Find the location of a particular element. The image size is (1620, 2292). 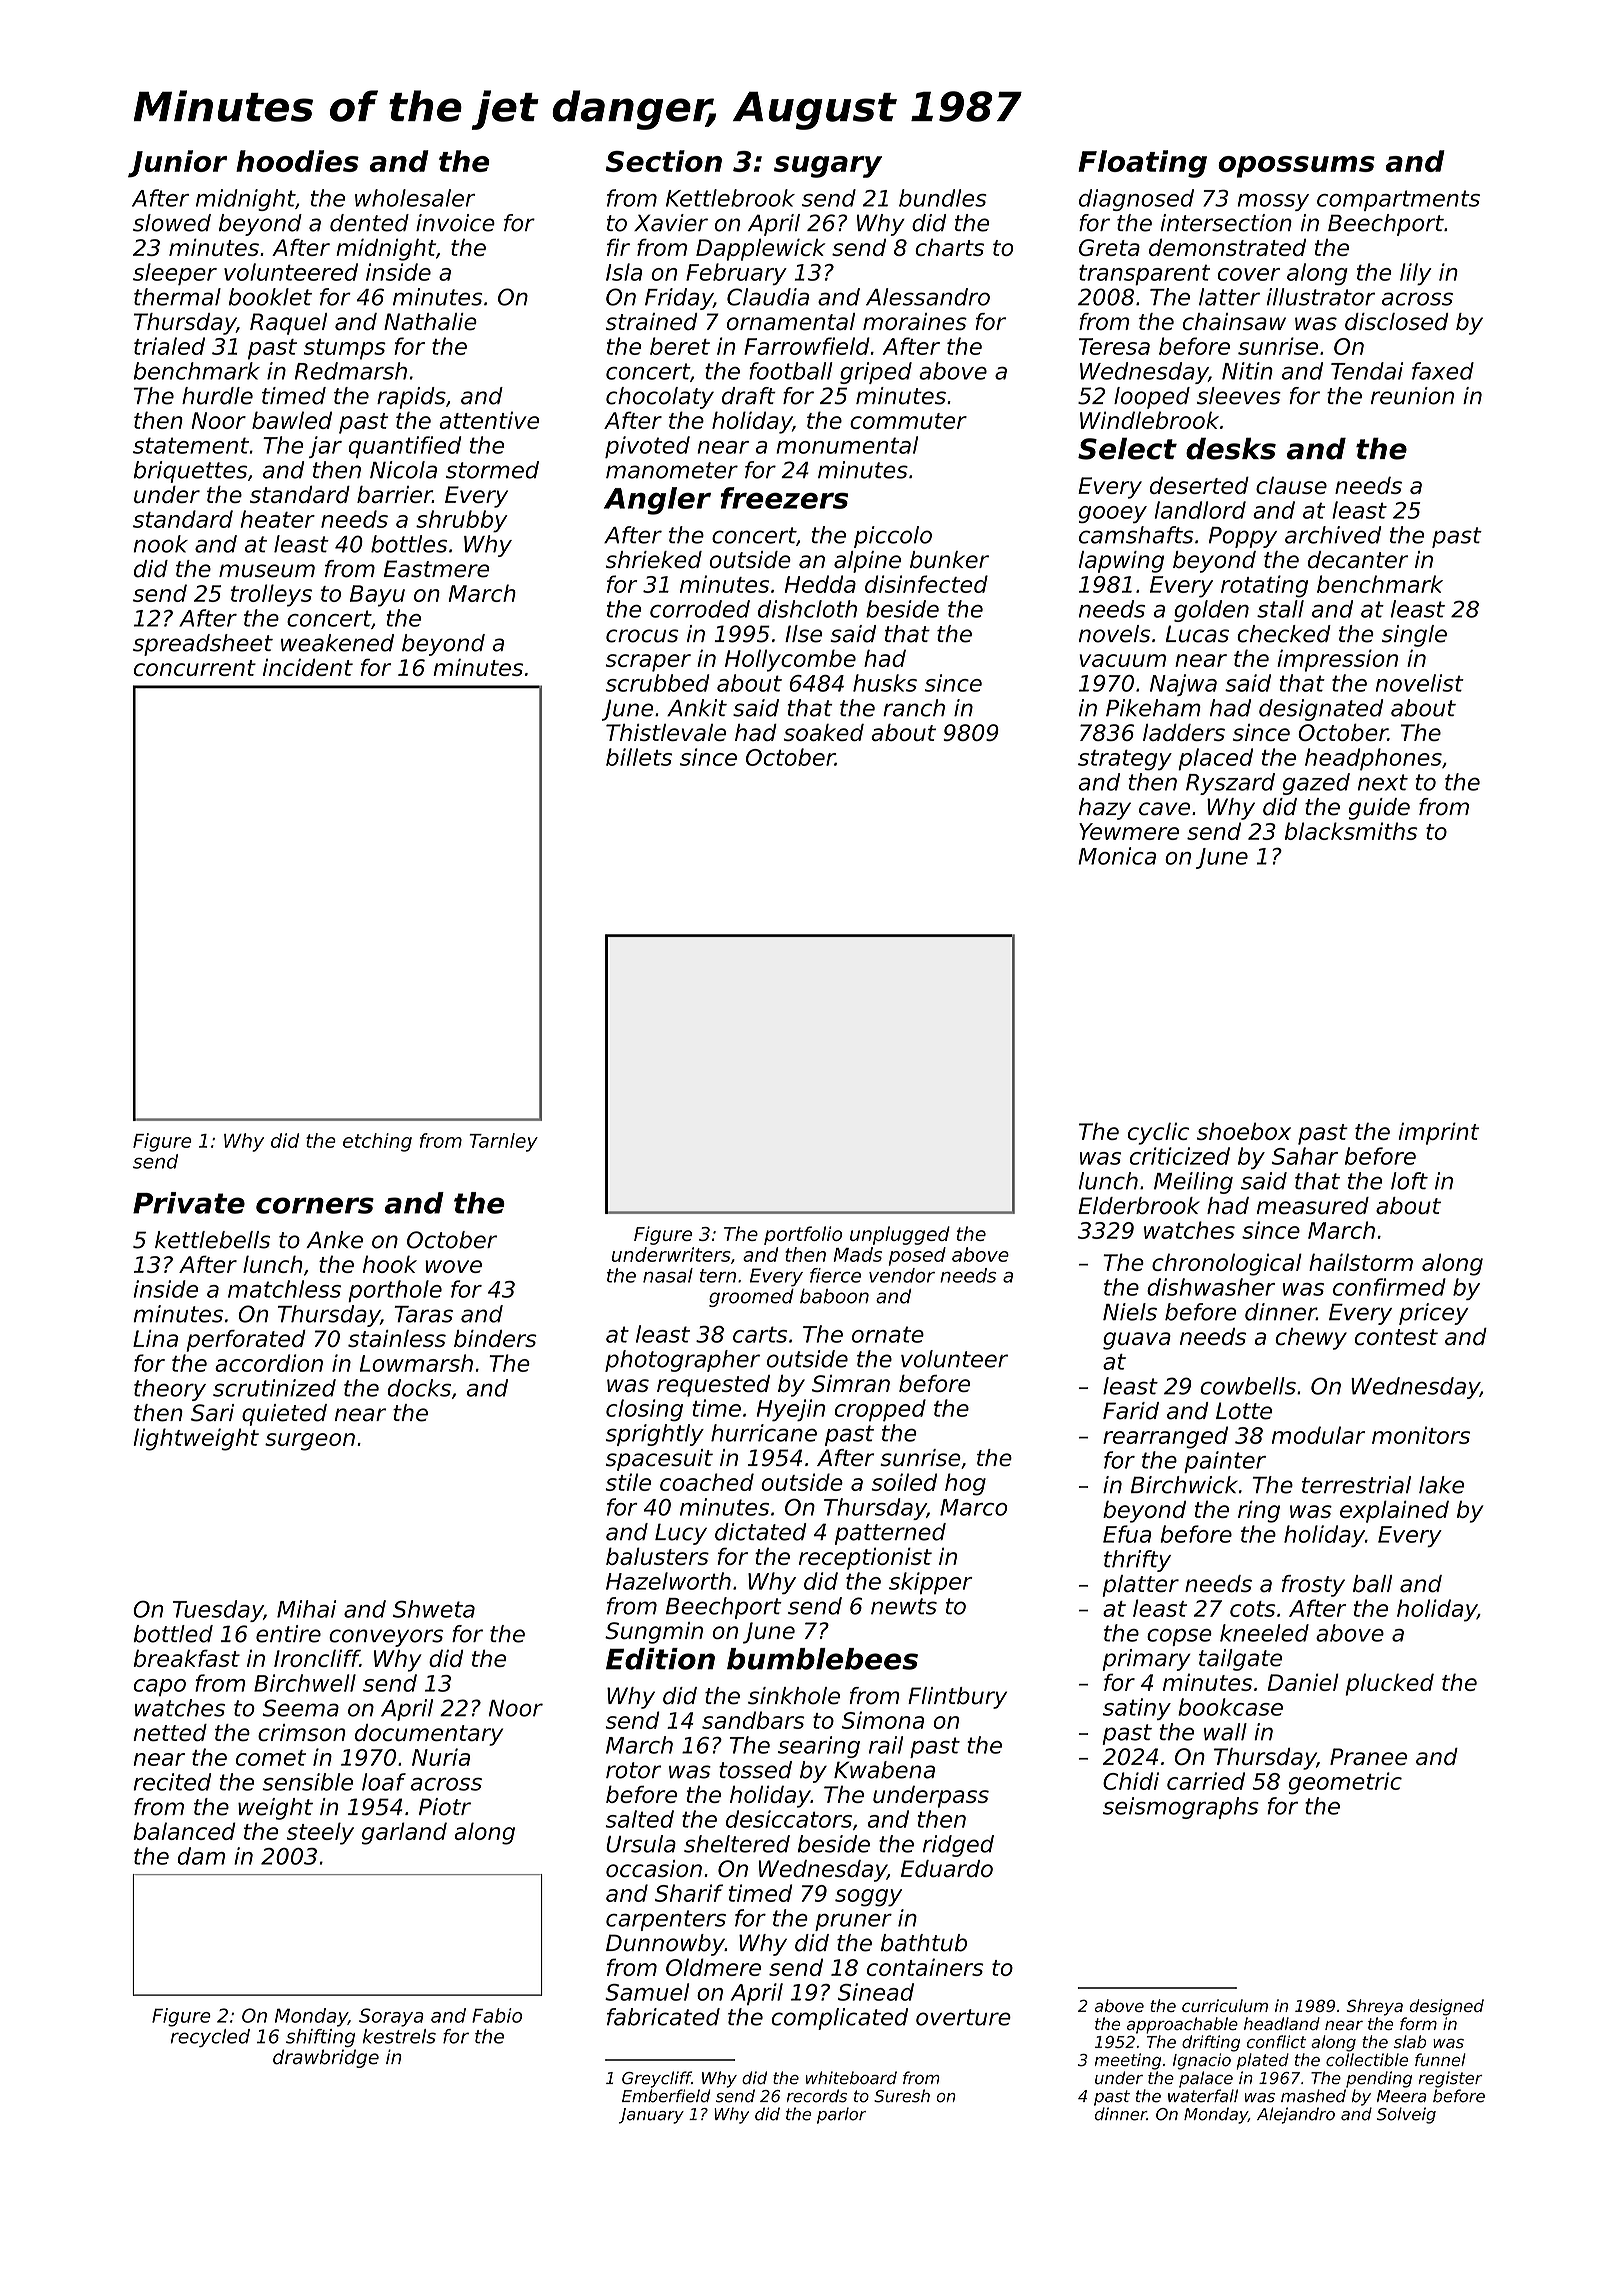

January is located at coordinates (651, 2116).
